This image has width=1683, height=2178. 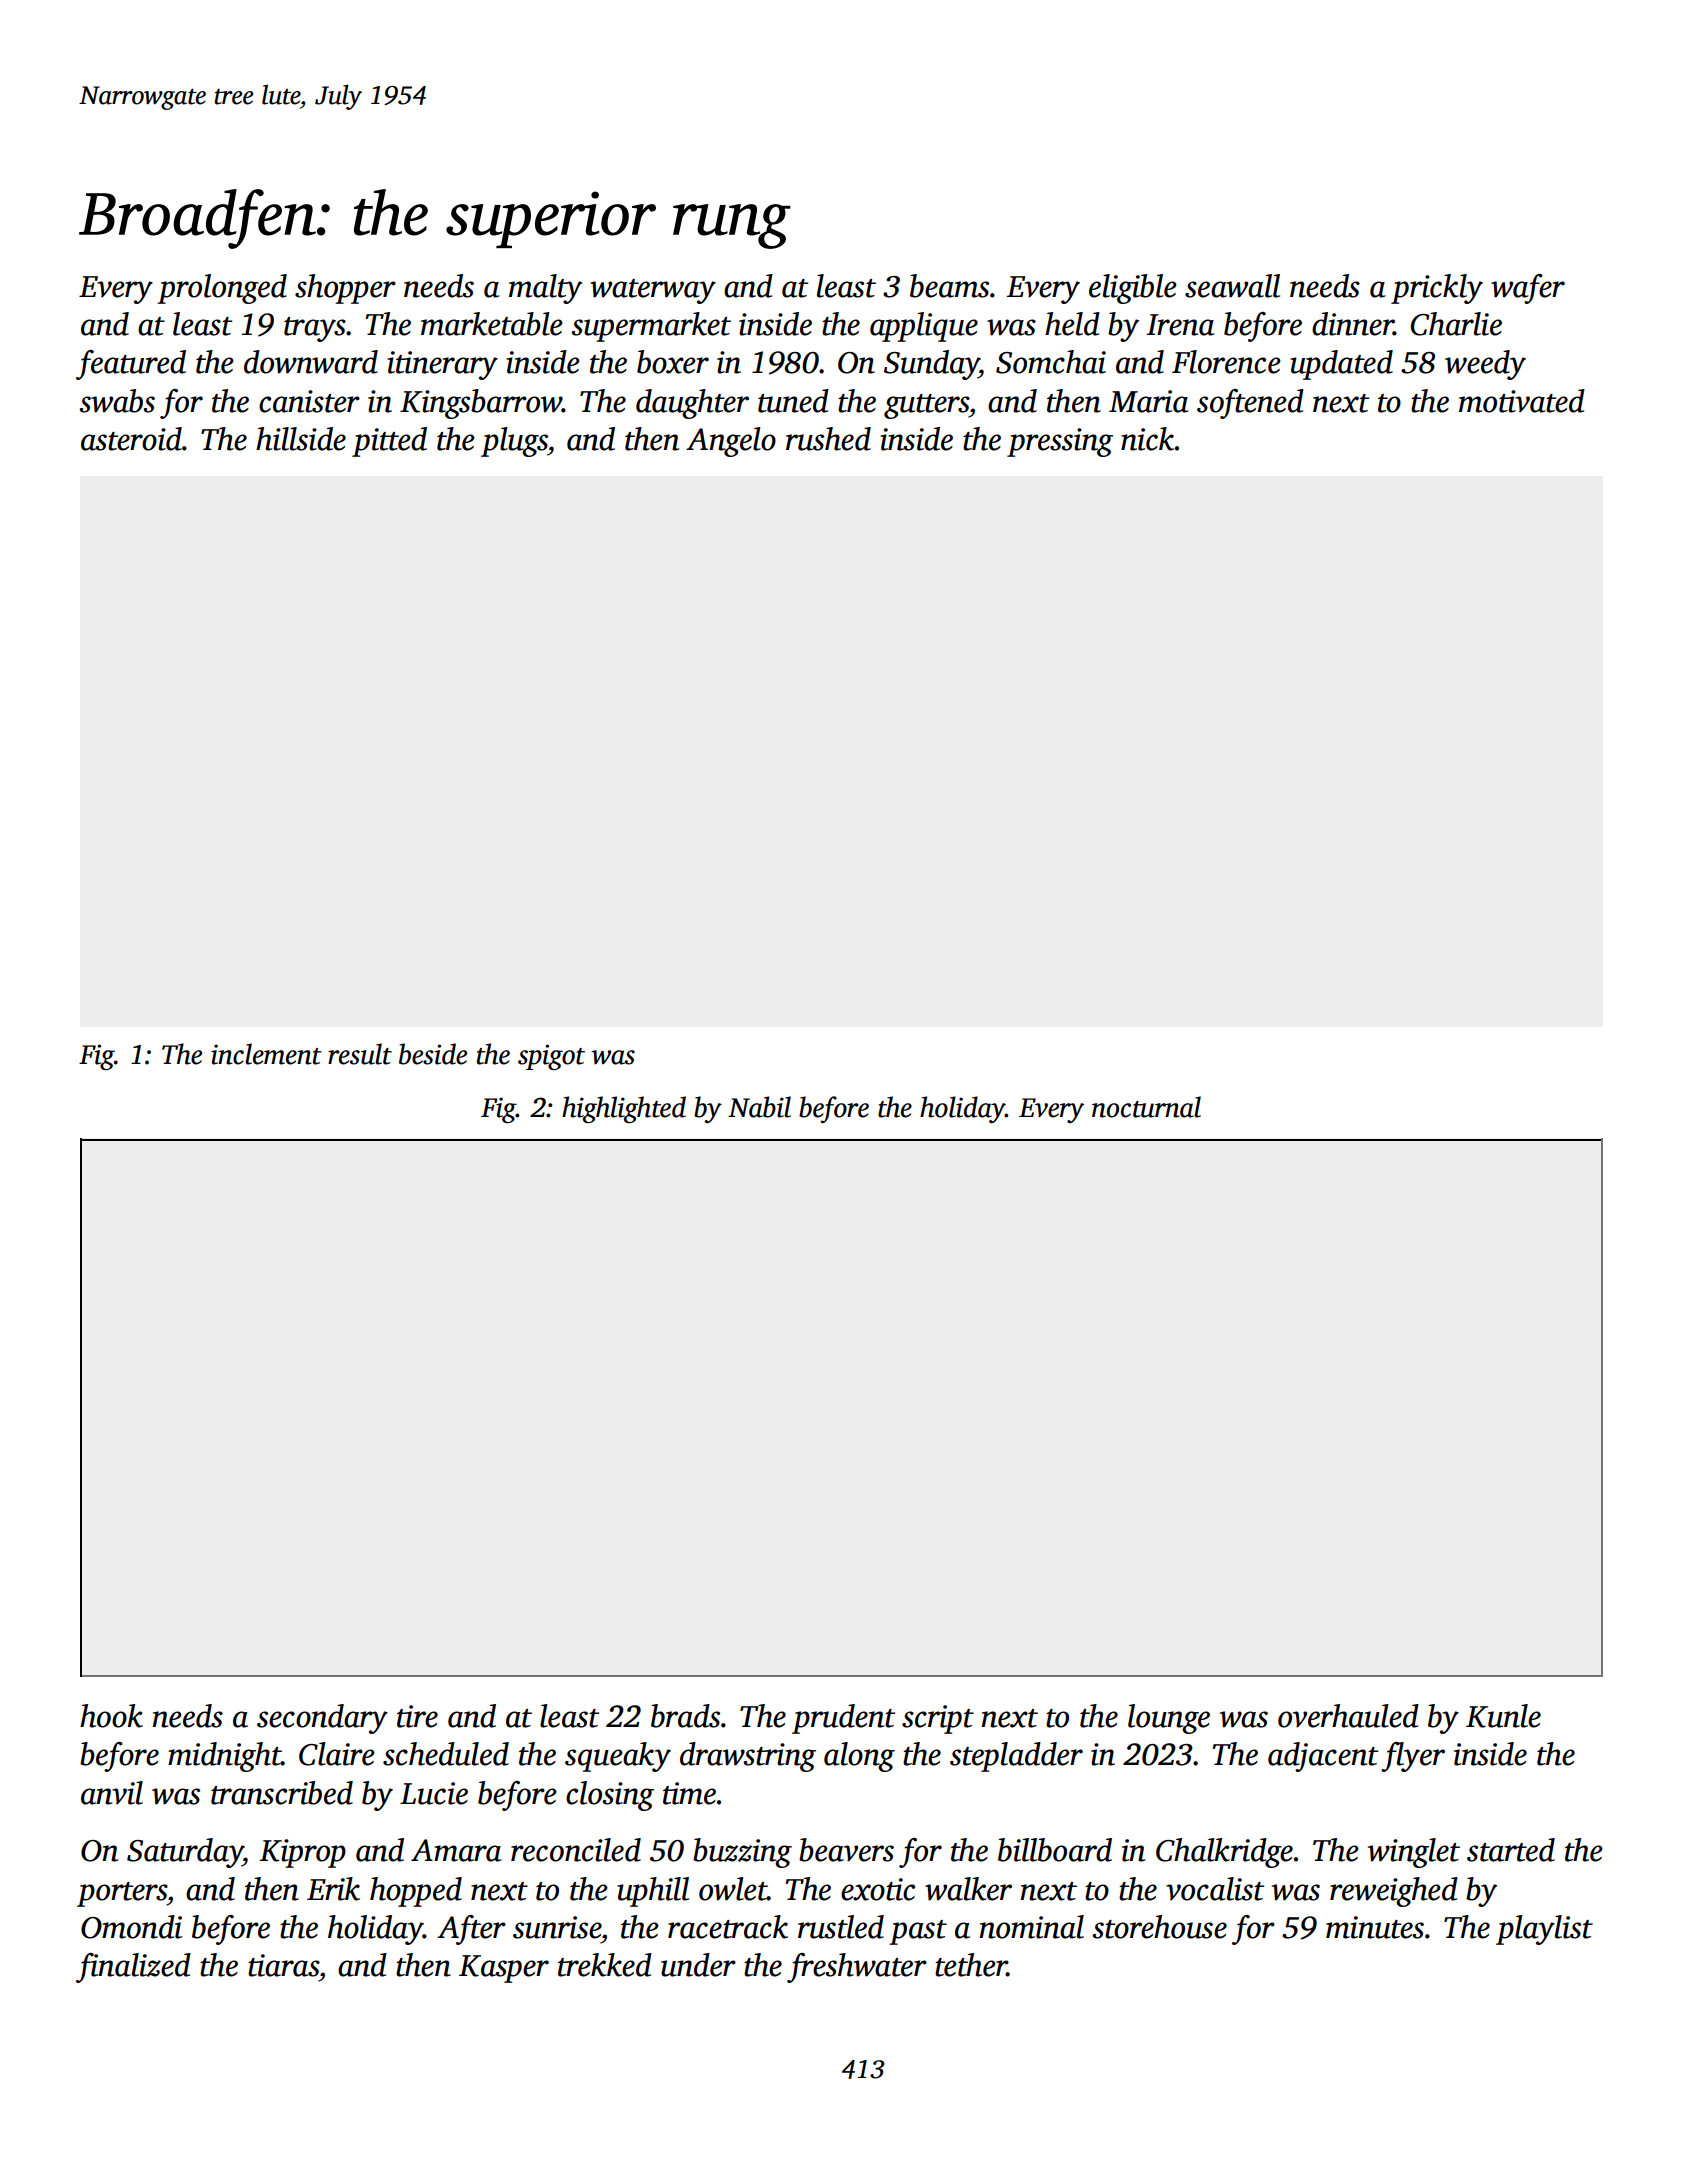 What do you see at coordinates (551, 1057) in the image?
I see `spigot` at bounding box center [551, 1057].
